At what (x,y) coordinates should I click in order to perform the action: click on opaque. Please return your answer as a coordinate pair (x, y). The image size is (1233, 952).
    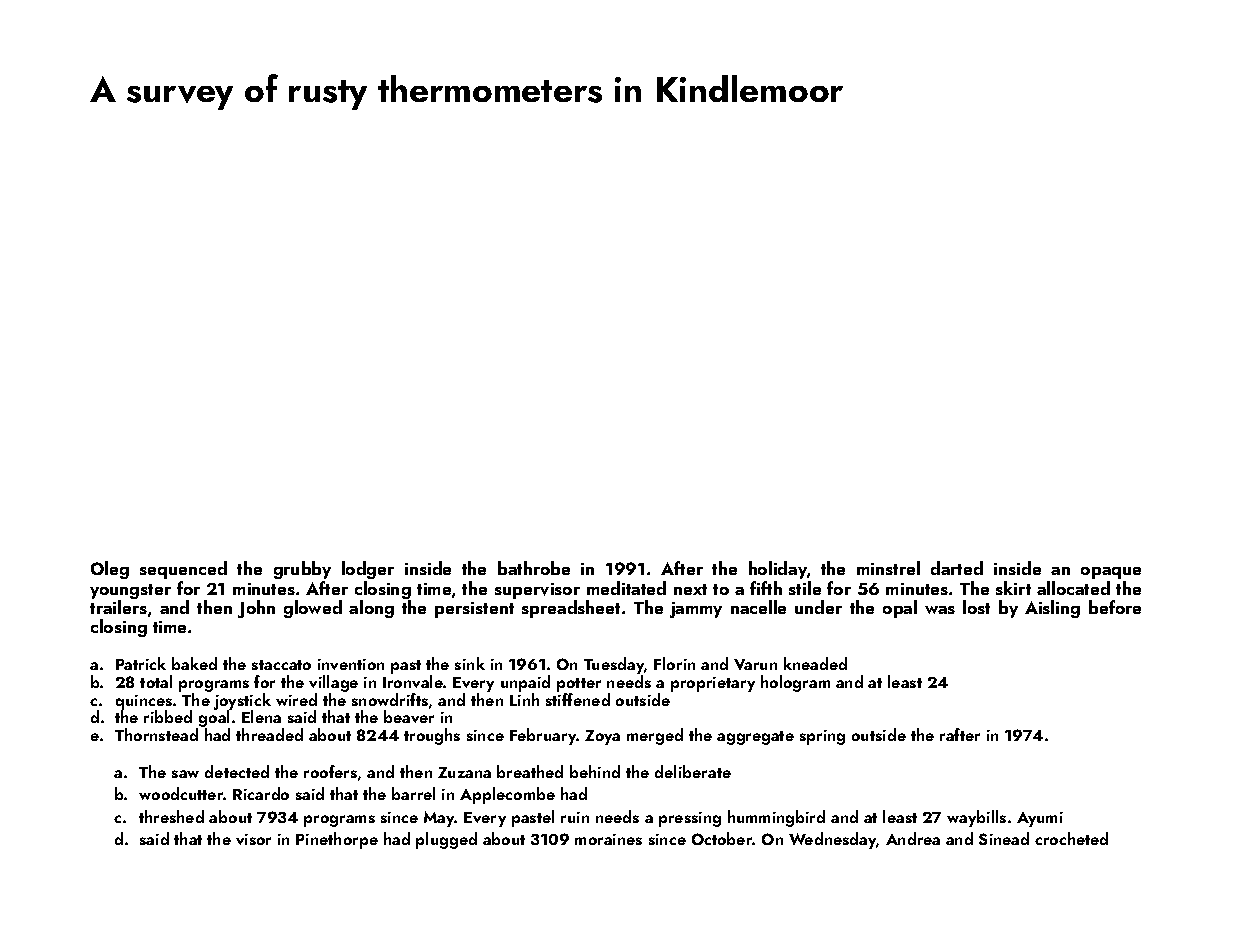
    Looking at the image, I should click on (1111, 573).
